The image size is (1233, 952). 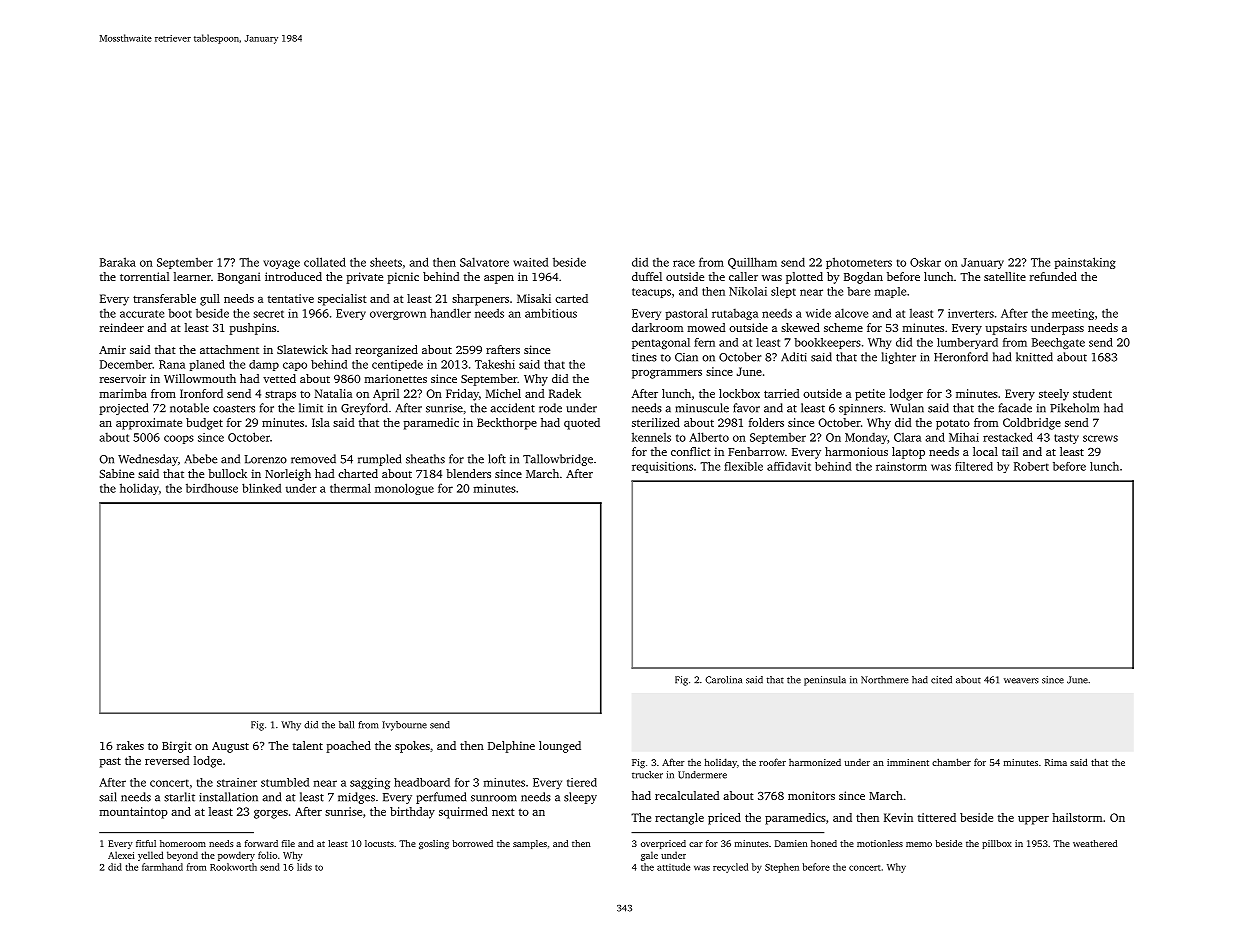 I want to click on birdhouse, so click(x=212, y=488).
